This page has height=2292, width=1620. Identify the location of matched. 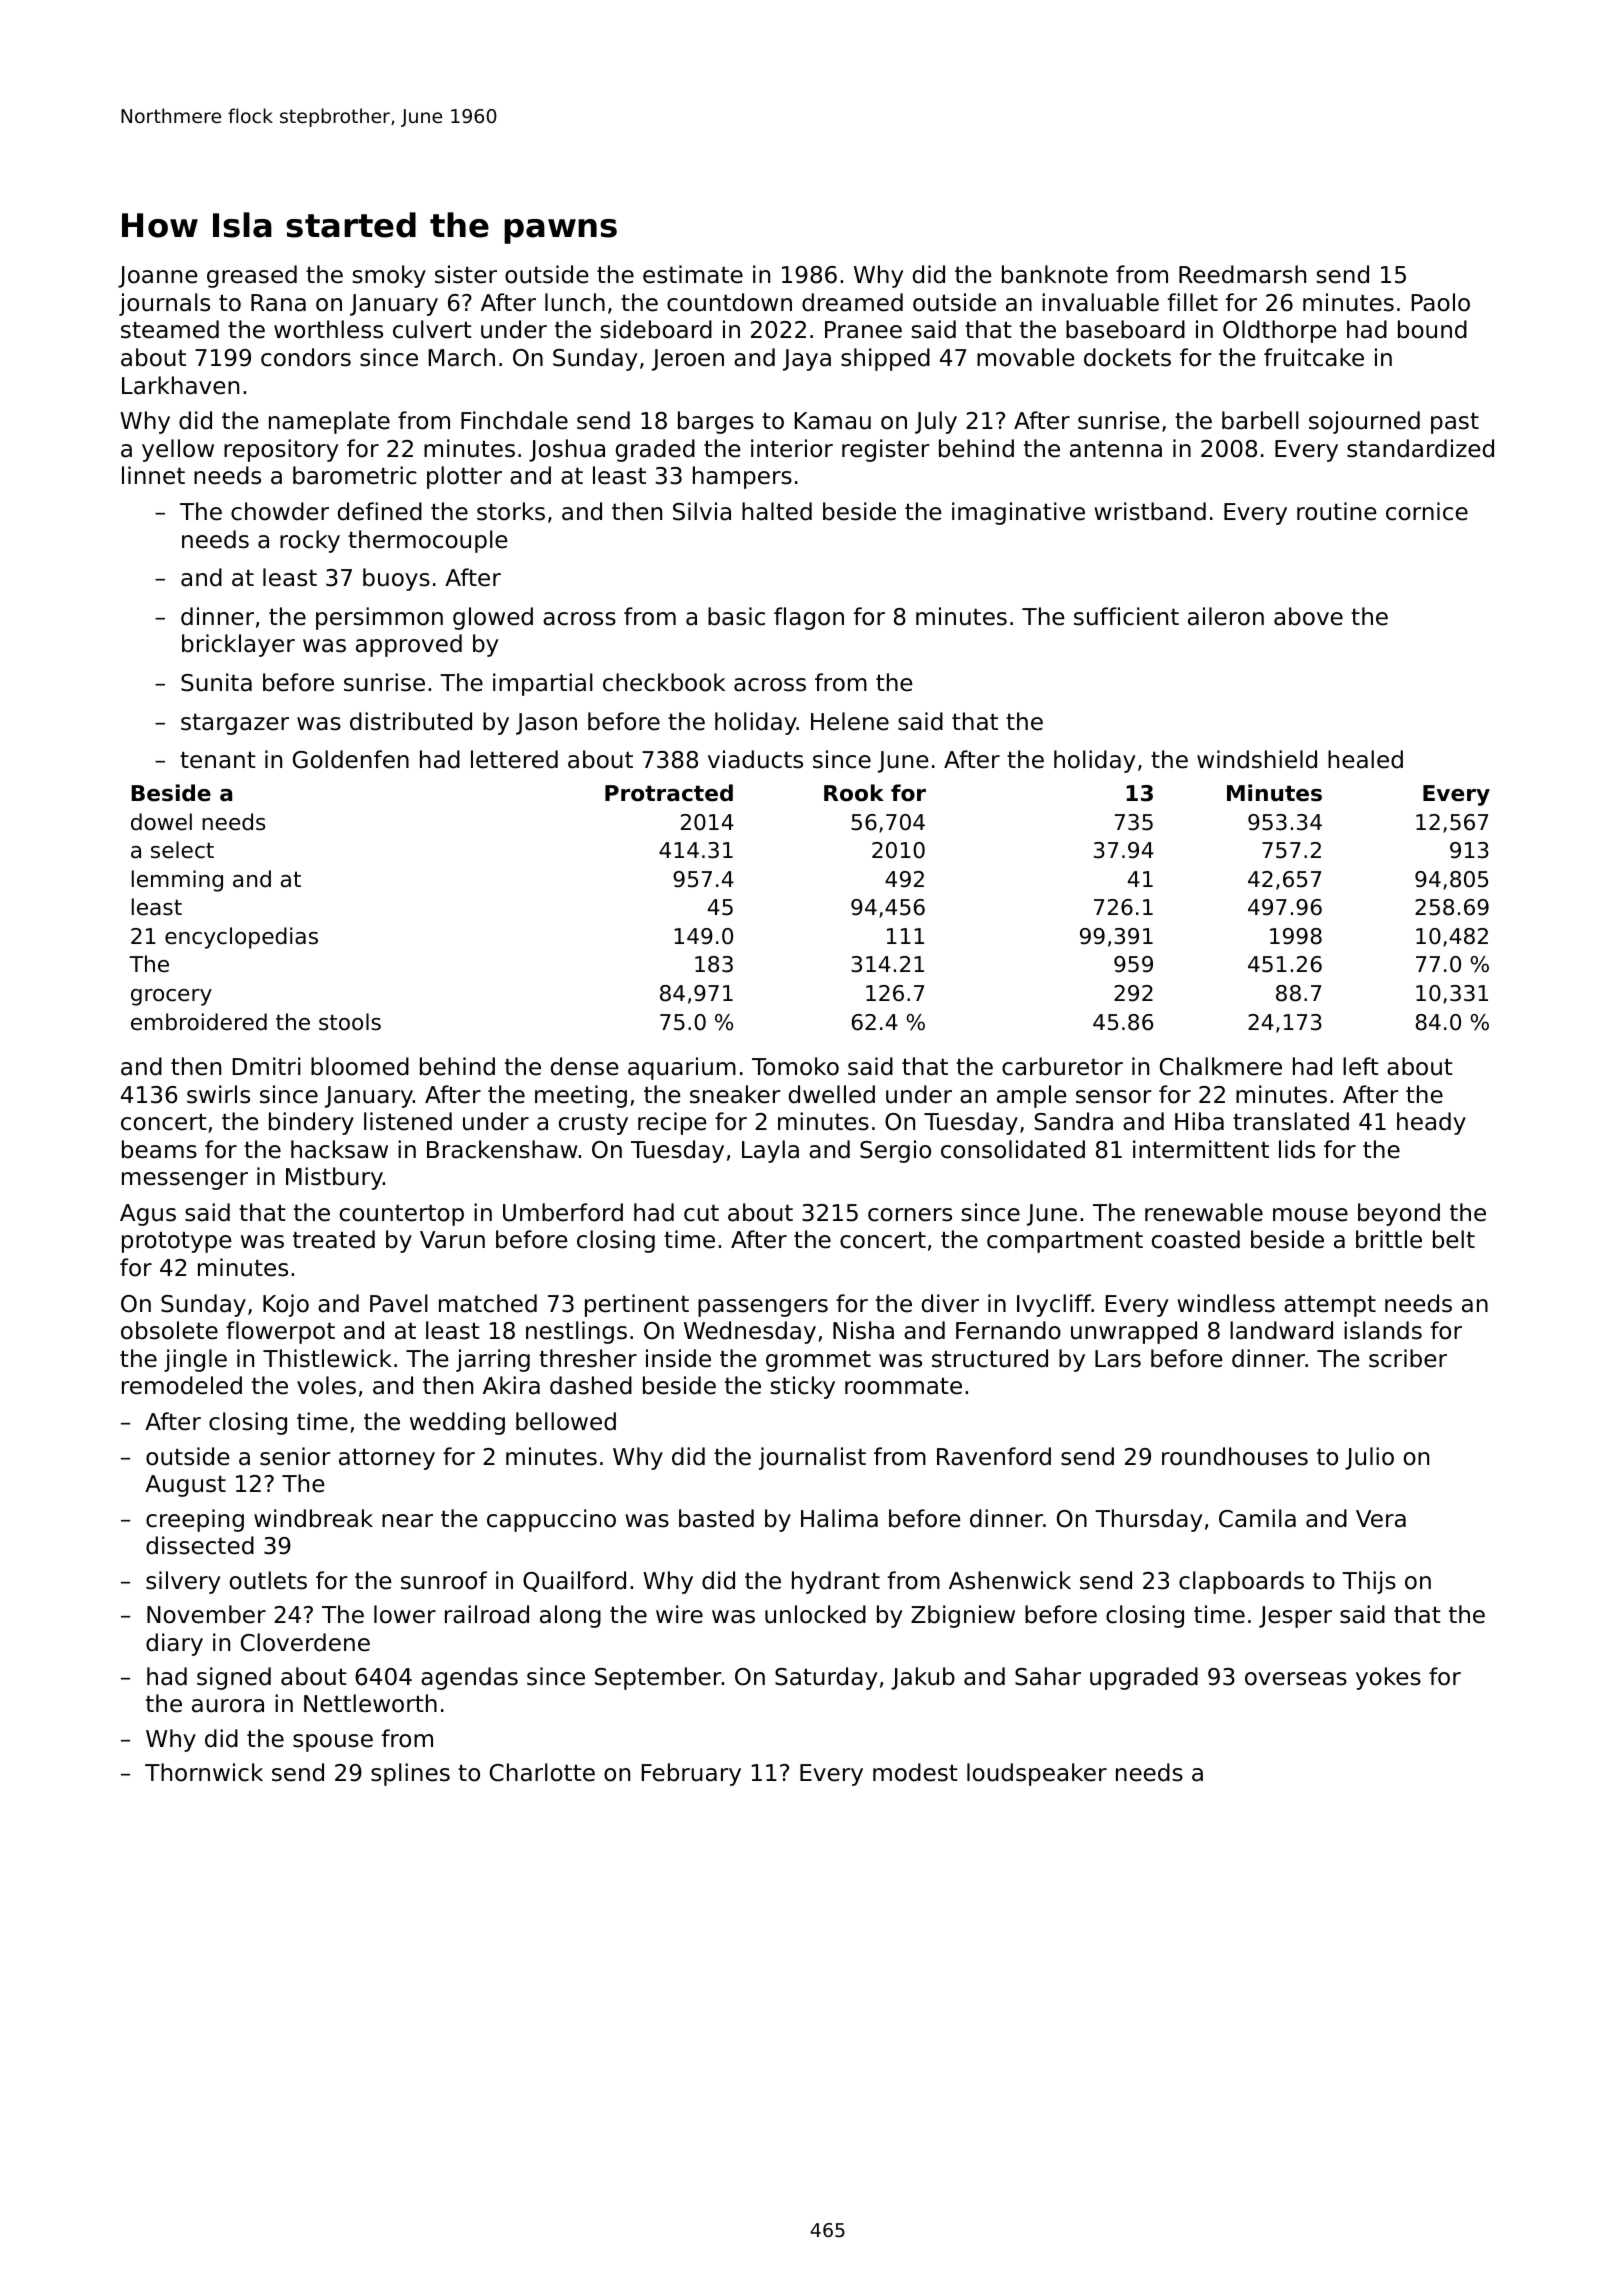
(488, 1303).
